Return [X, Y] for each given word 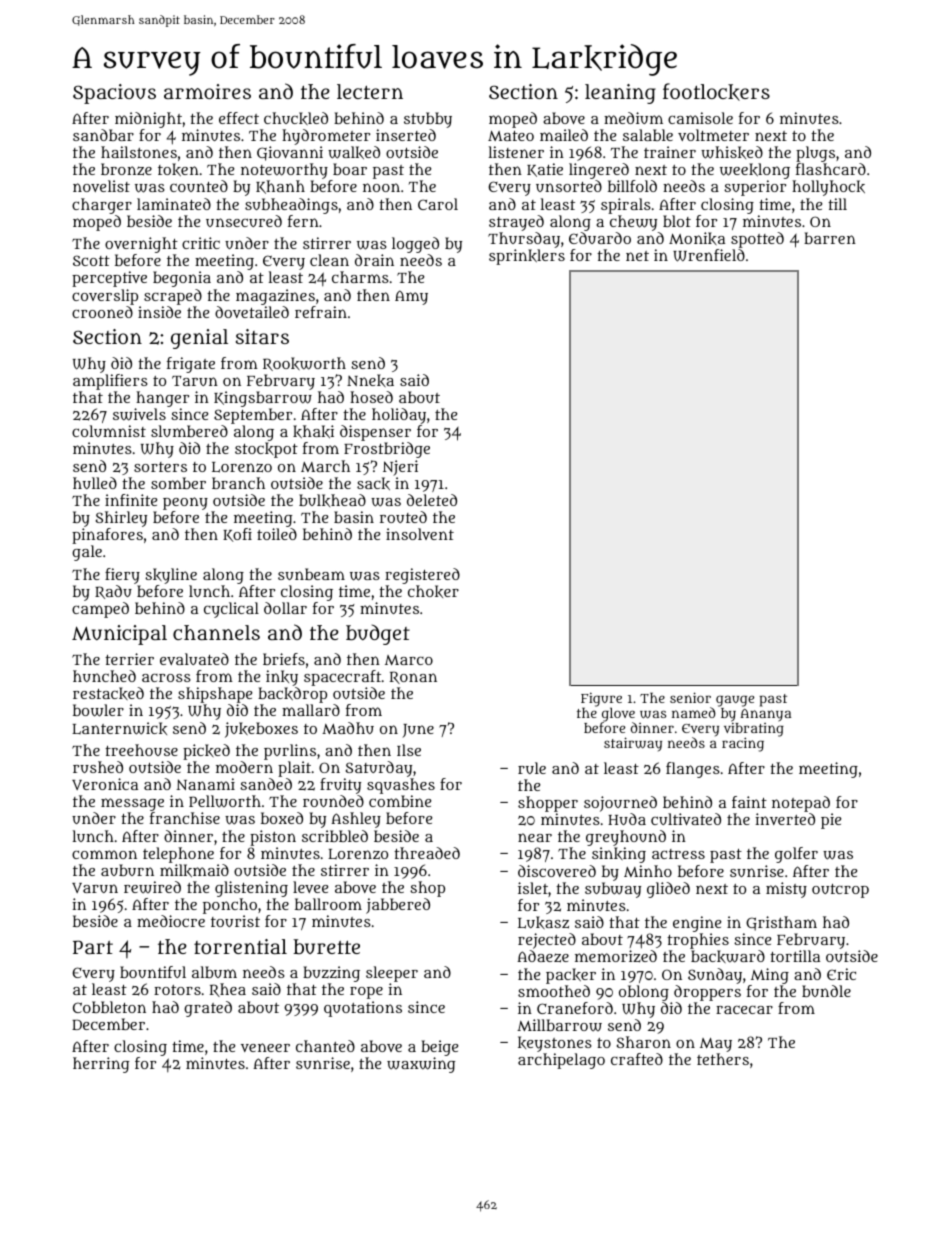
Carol [438, 204]
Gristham [781, 923]
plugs [815, 154]
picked [206, 752]
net [637, 256]
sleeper [392, 974]
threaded [427, 853]
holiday [399, 416]
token [178, 169]
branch [238, 483]
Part [93, 947]
